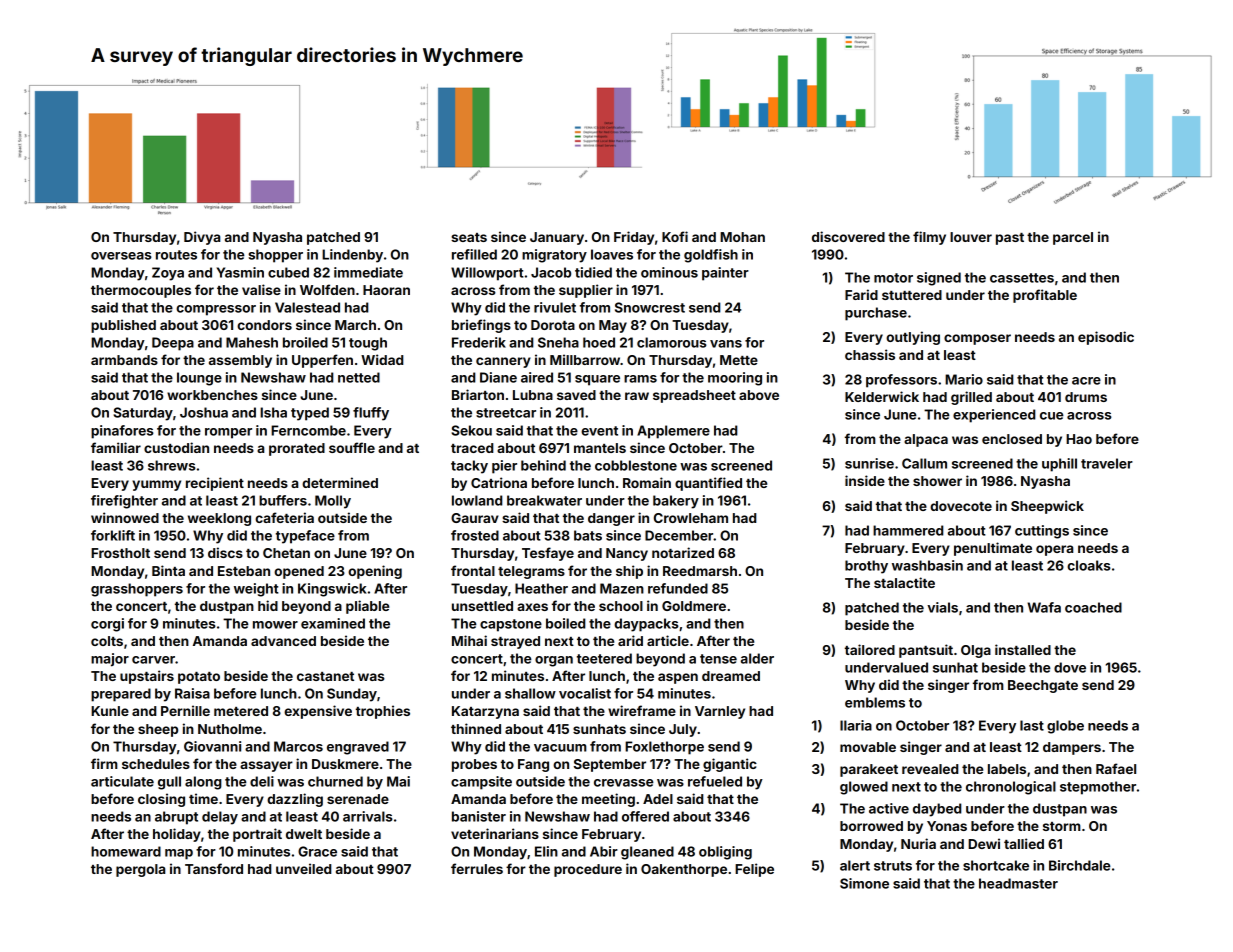  What do you see at coordinates (1059, 465) in the document?
I see `uphill` at bounding box center [1059, 465].
